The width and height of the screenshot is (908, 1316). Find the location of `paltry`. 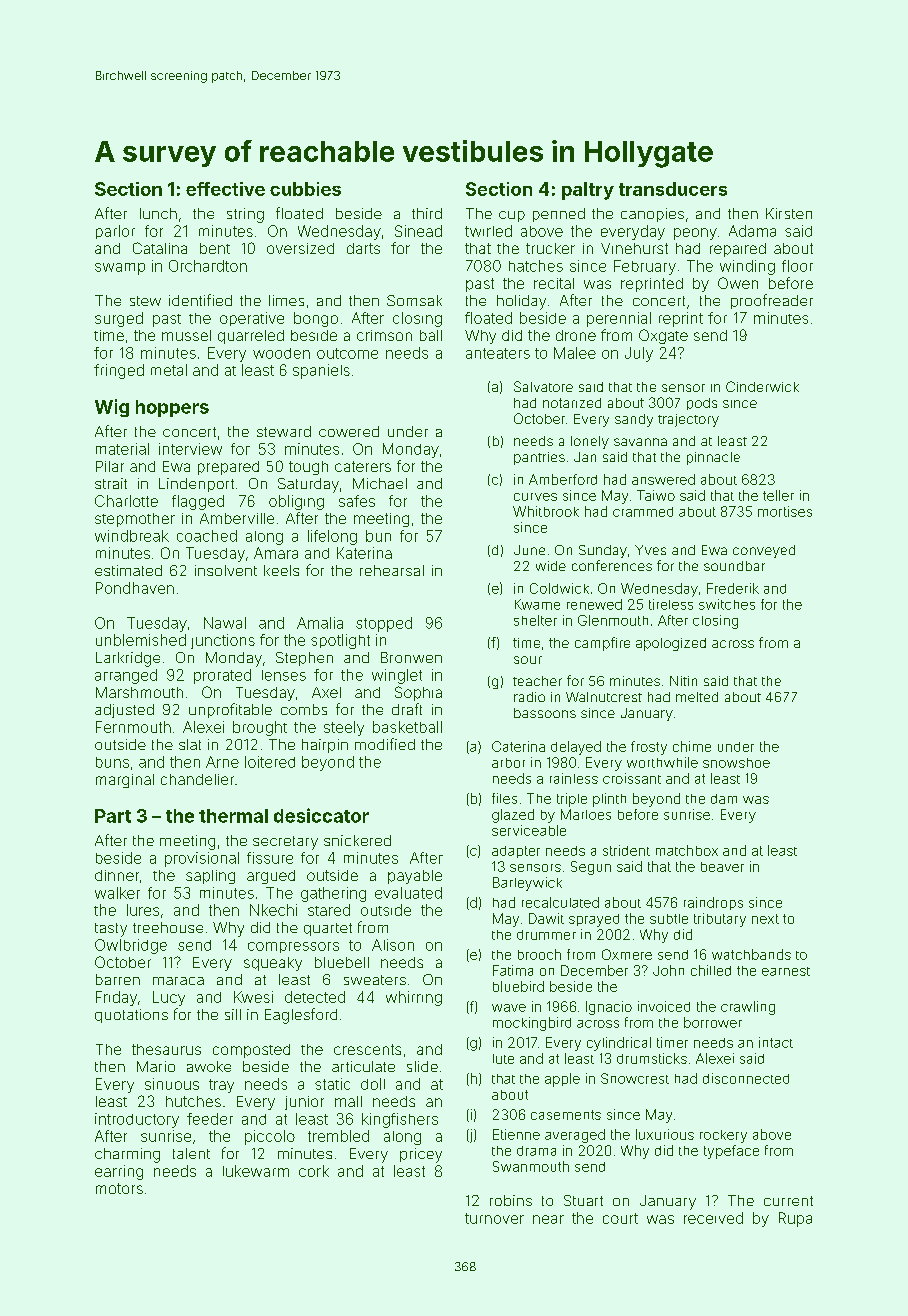

paltry is located at coordinates (588, 191).
